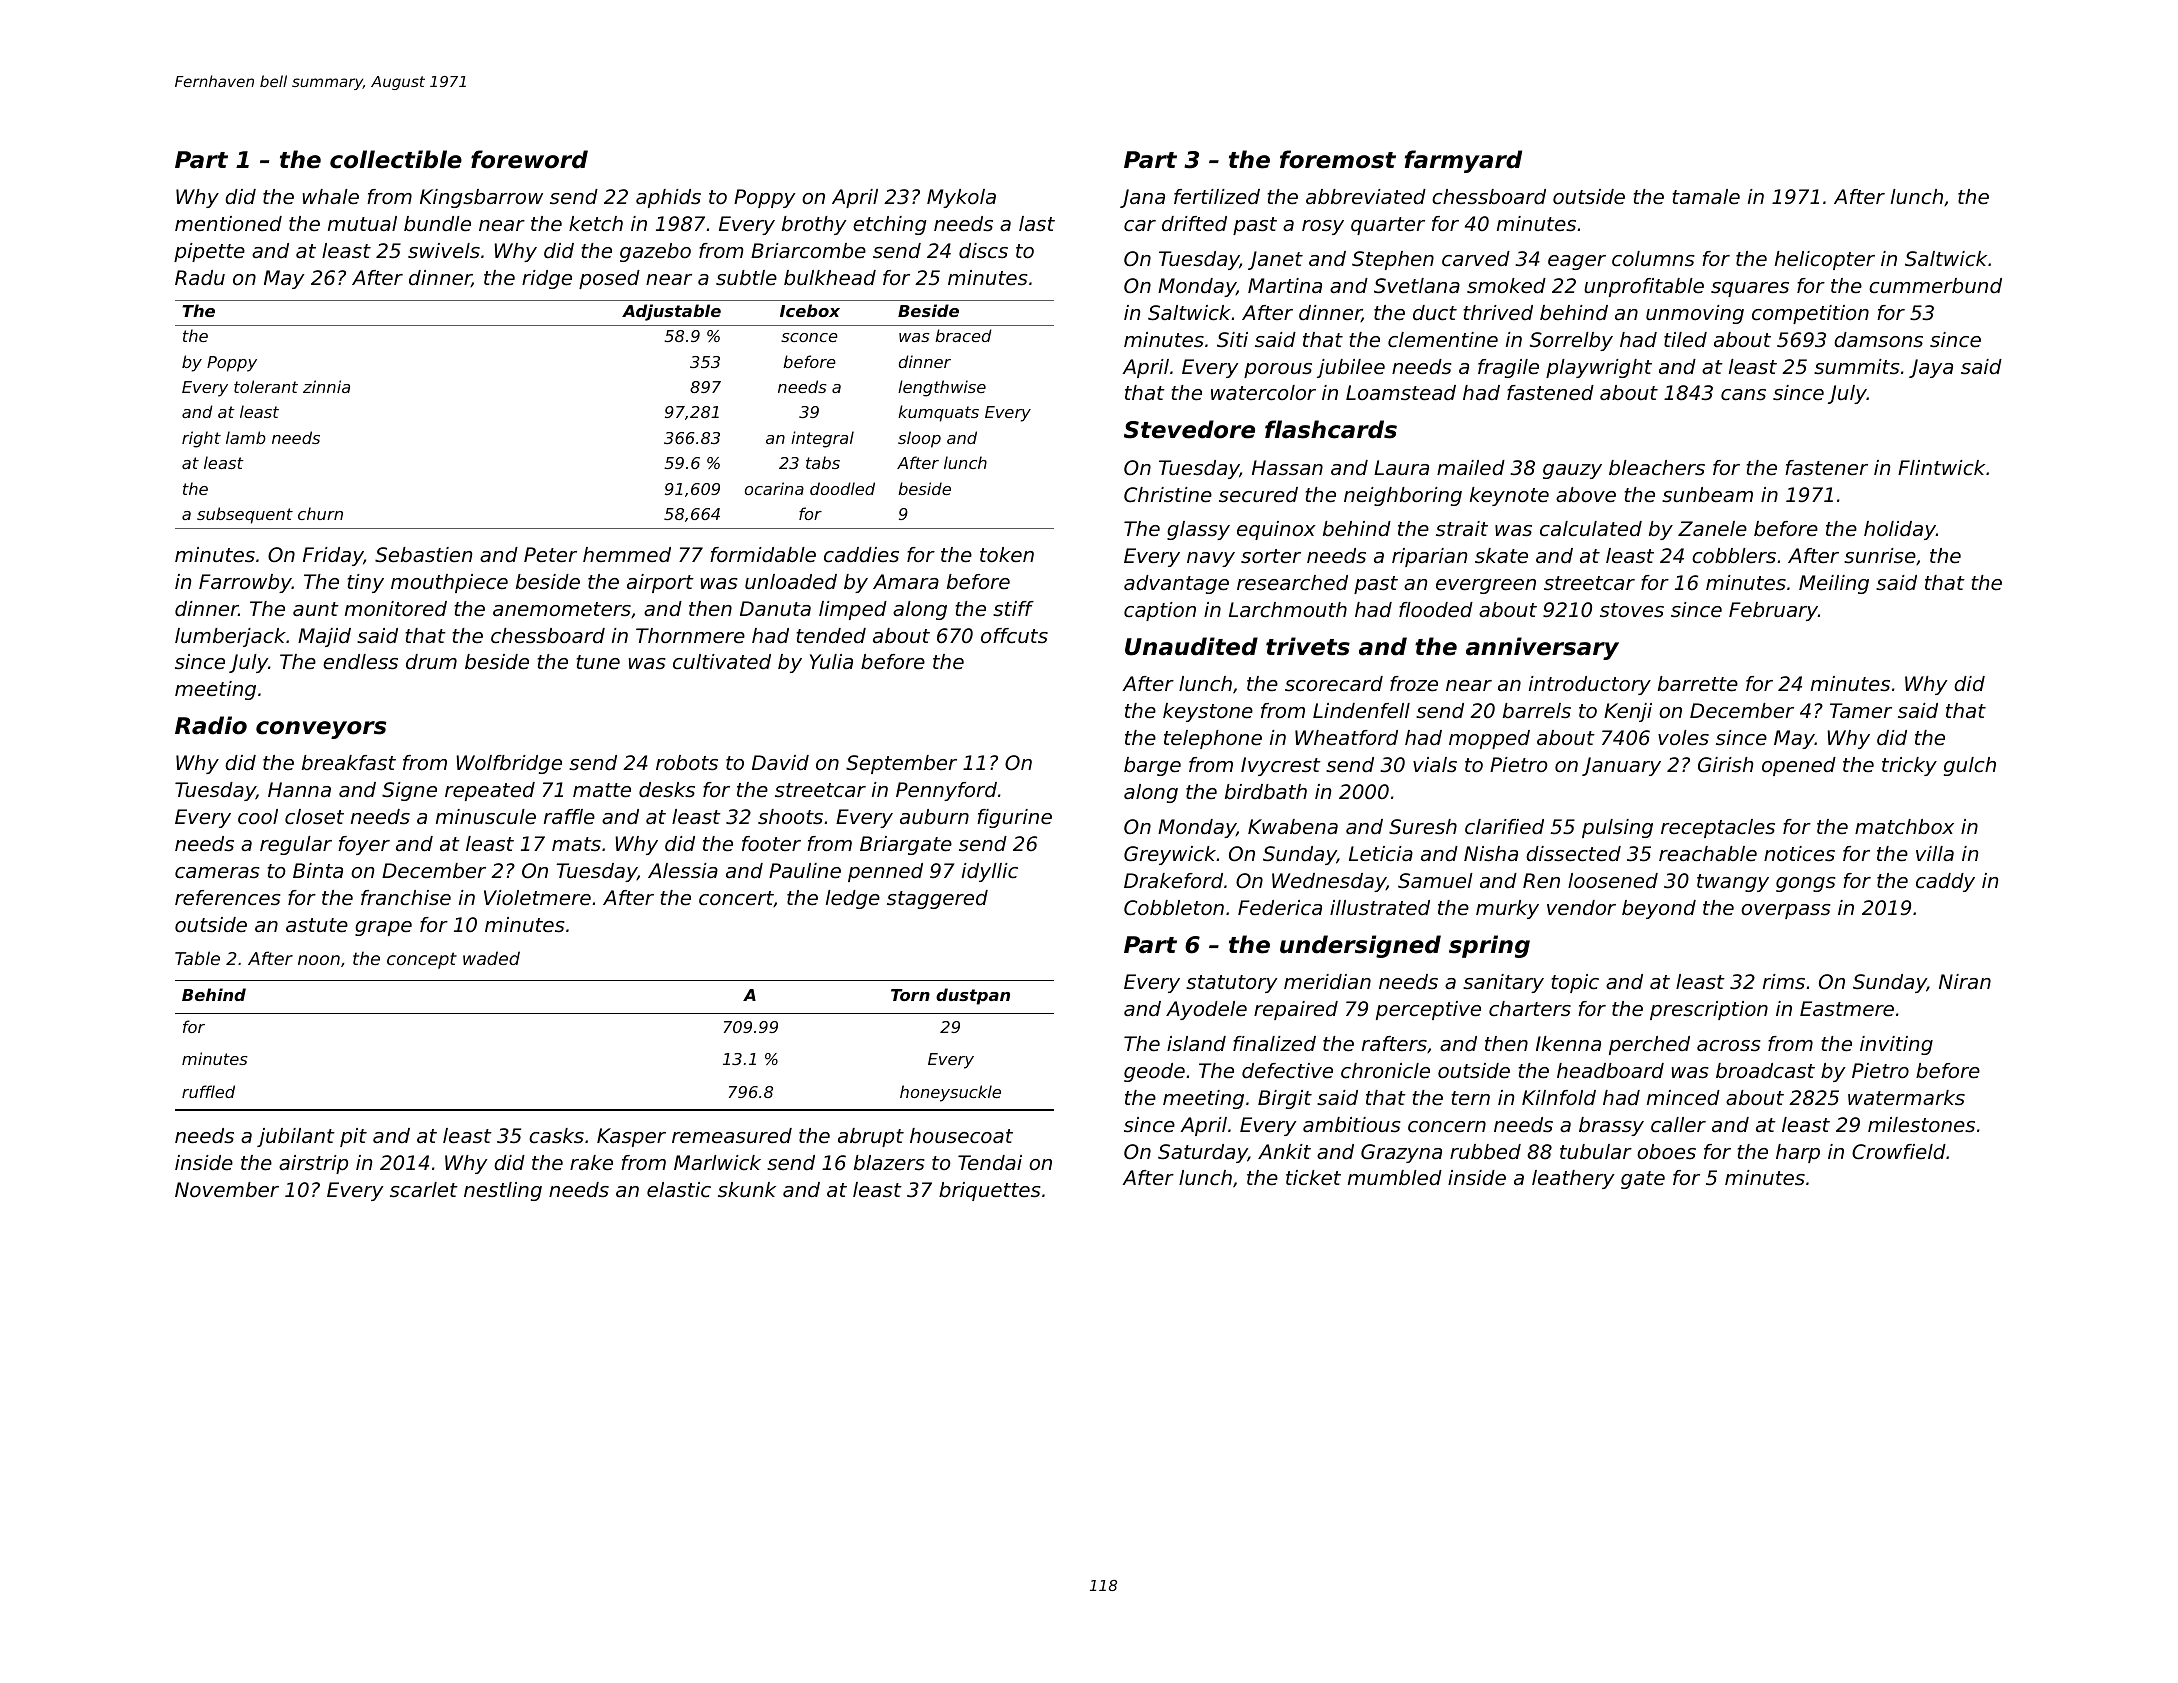 The height and width of the document is (1683, 2178). I want to click on Mykola, so click(961, 198).
